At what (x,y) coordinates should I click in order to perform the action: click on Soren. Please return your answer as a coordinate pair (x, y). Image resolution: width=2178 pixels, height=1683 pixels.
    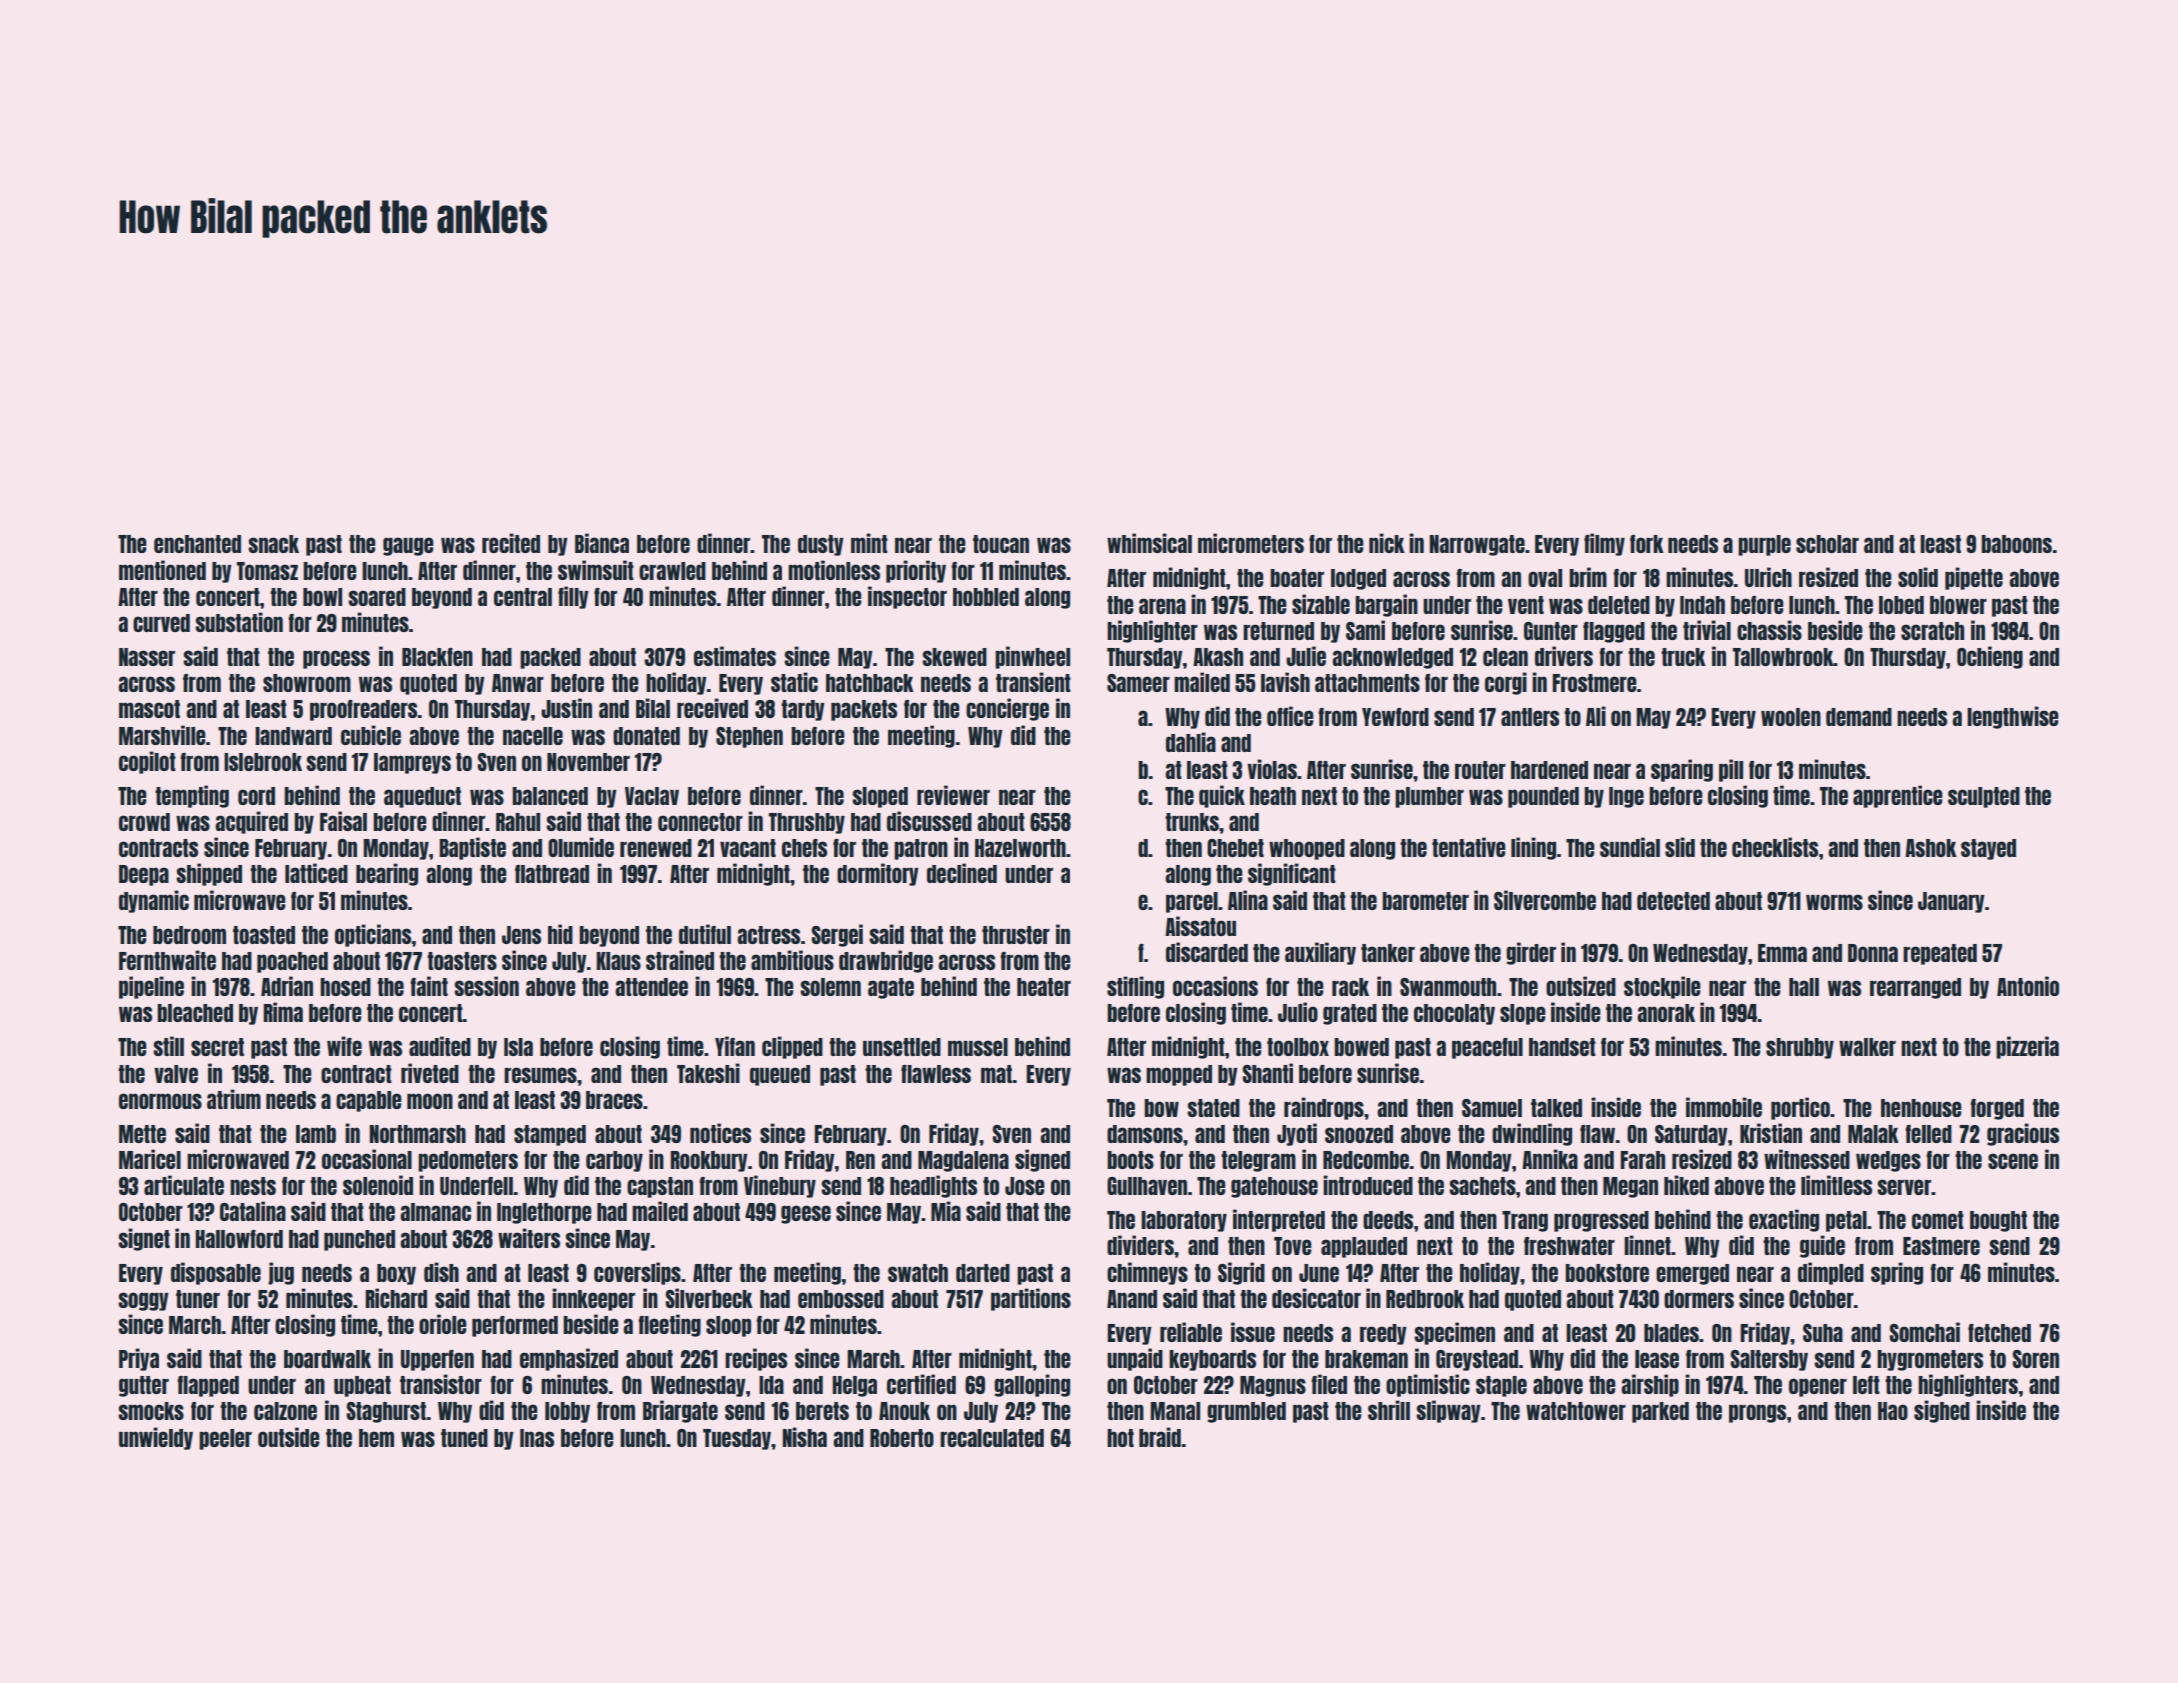
    Looking at the image, I should click on (2035, 1359).
